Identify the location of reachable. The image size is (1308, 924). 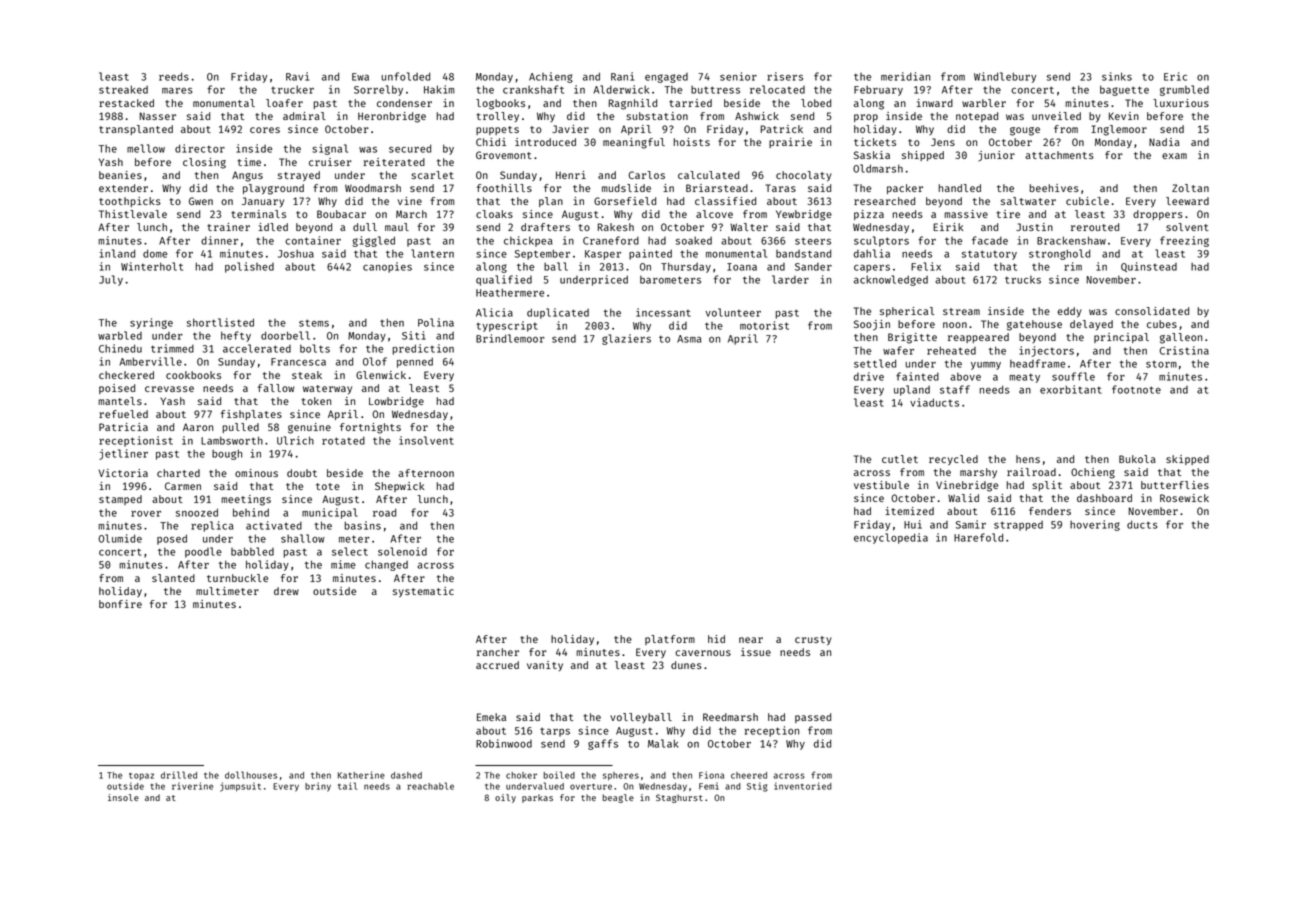
(430, 786).
